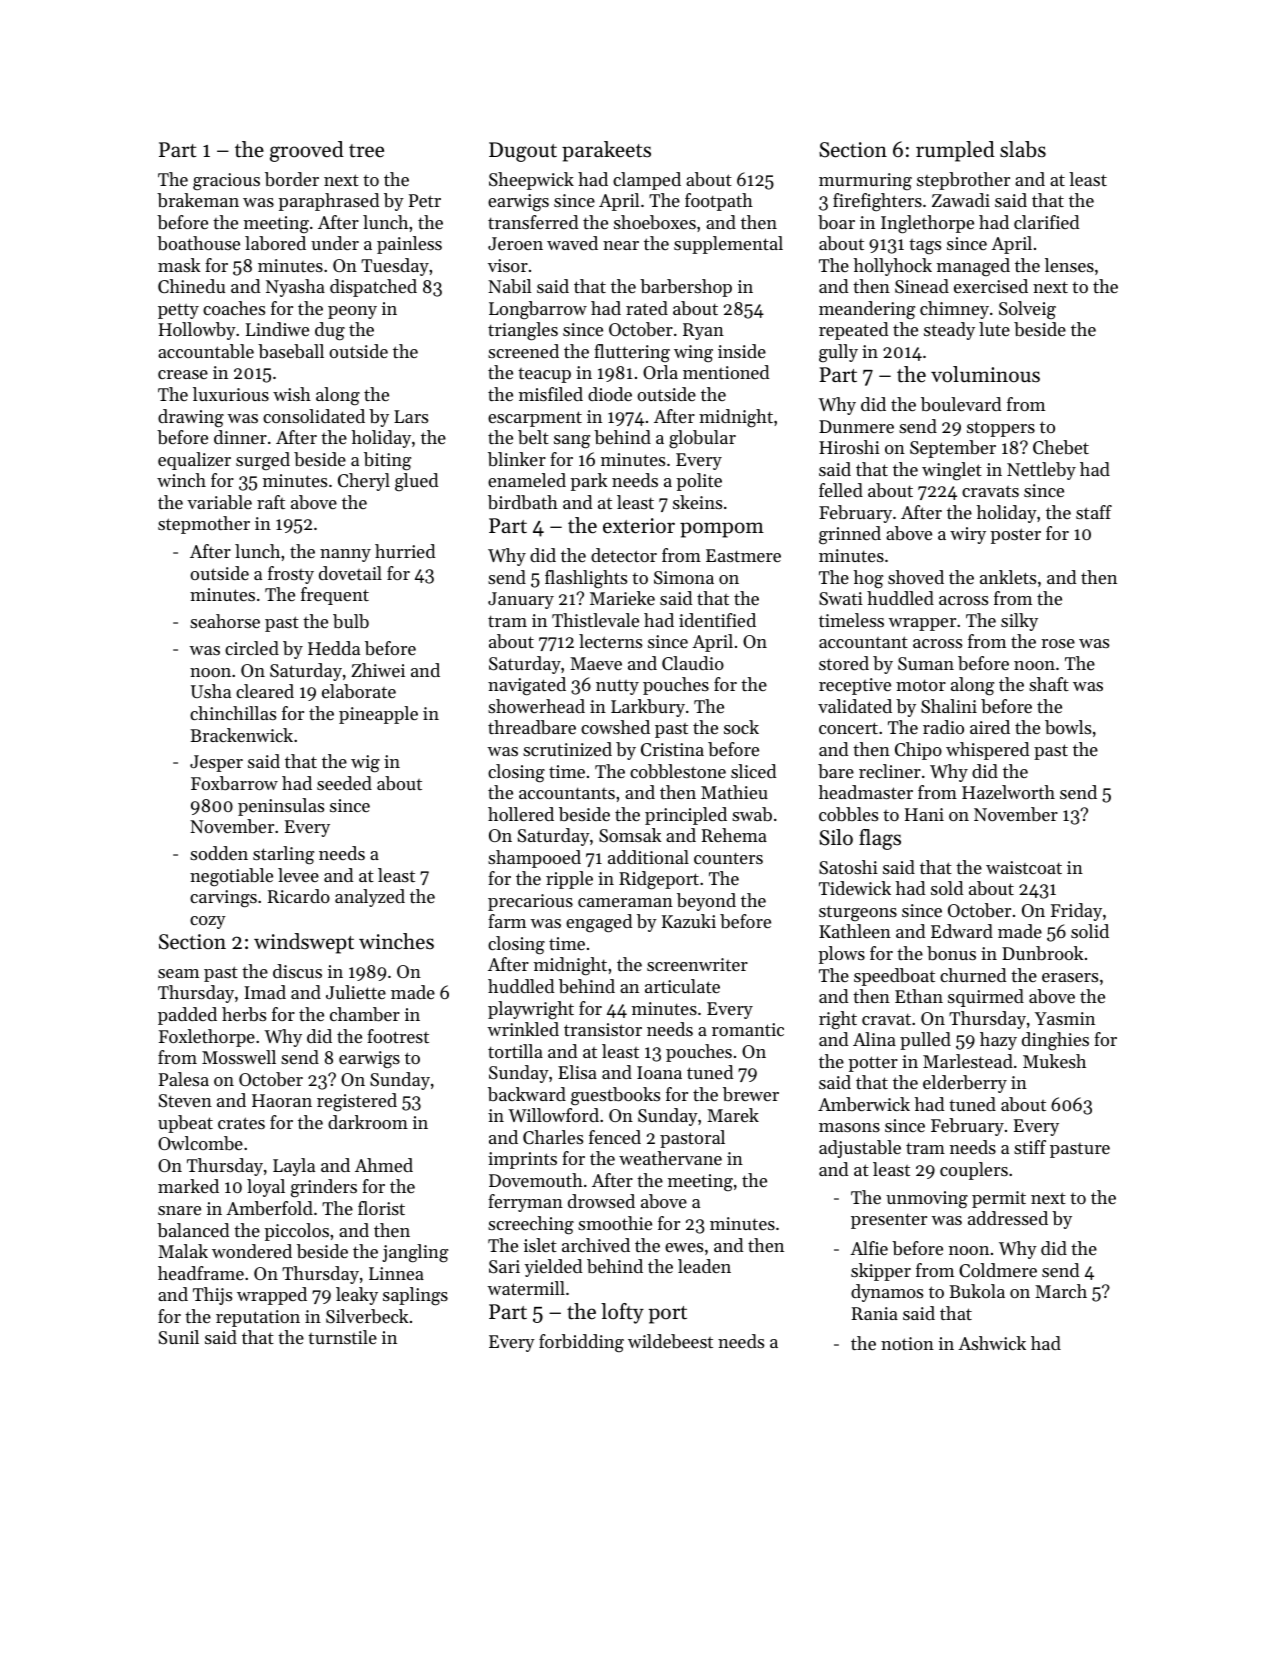 This screenshot has height=1653, width=1277. Describe the element at coordinates (606, 151) in the screenshot. I see `parakeets` at that location.
